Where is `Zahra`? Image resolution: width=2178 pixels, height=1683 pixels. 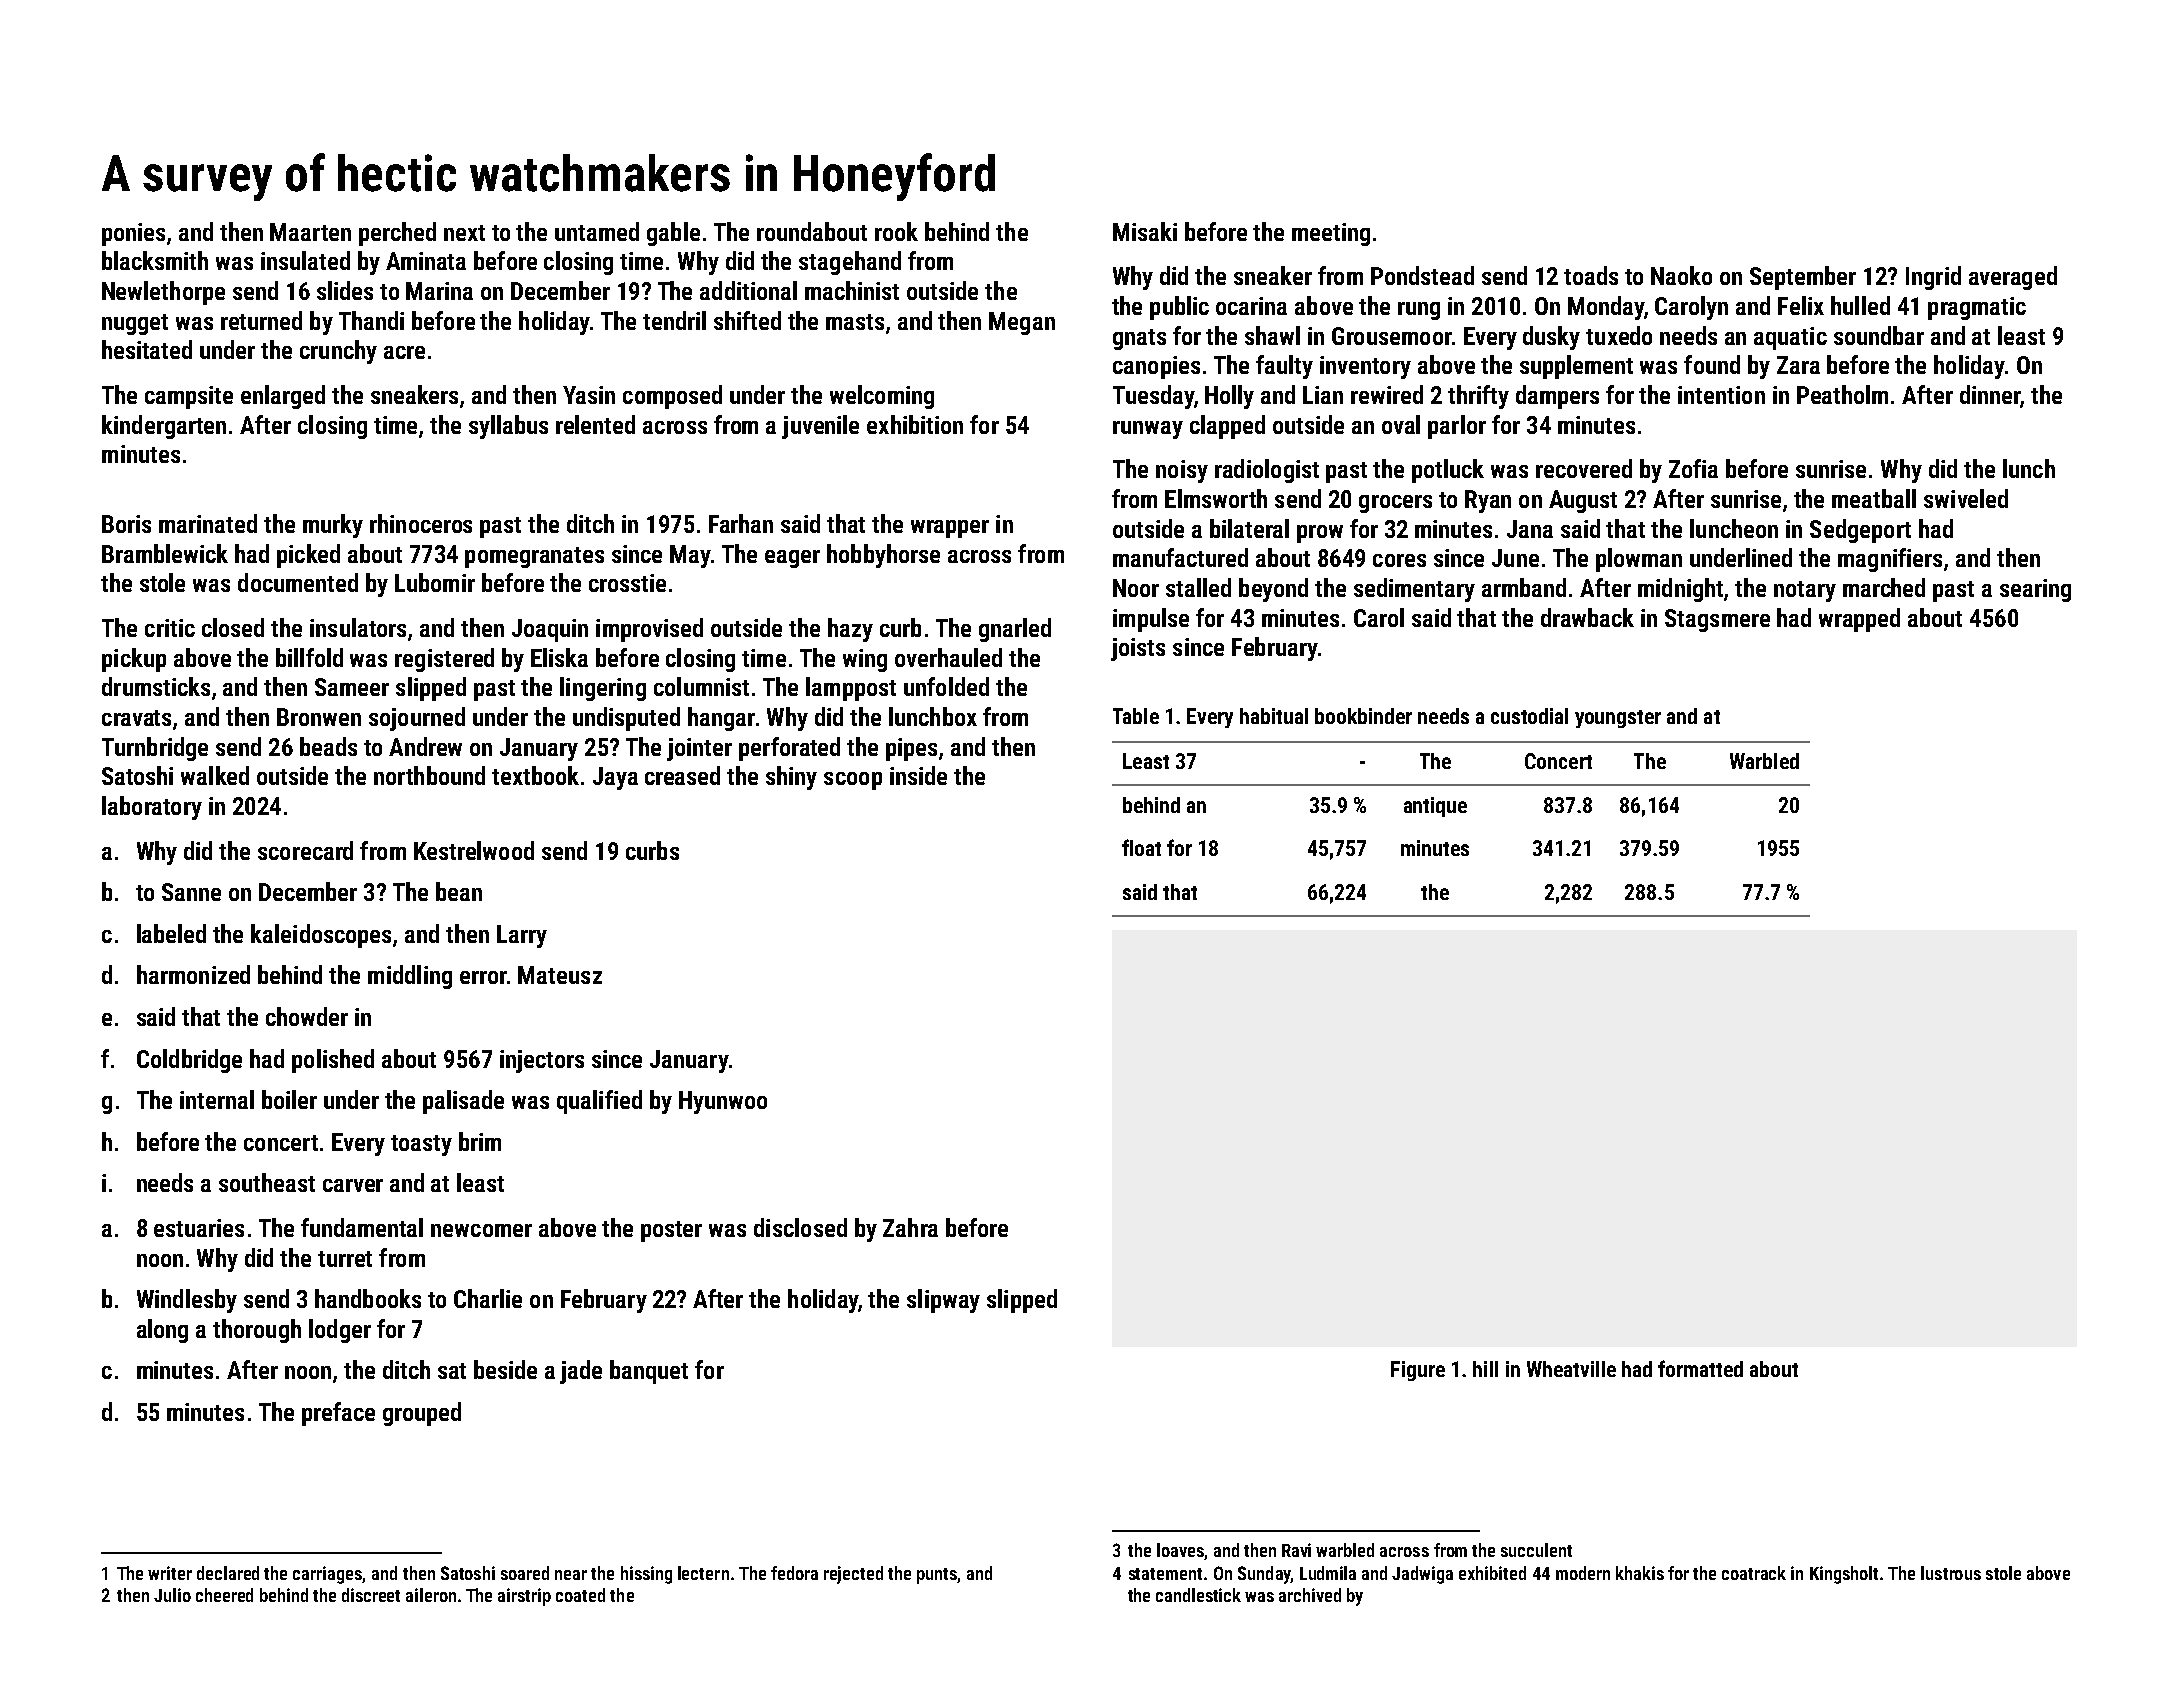 Zahra is located at coordinates (910, 1227).
